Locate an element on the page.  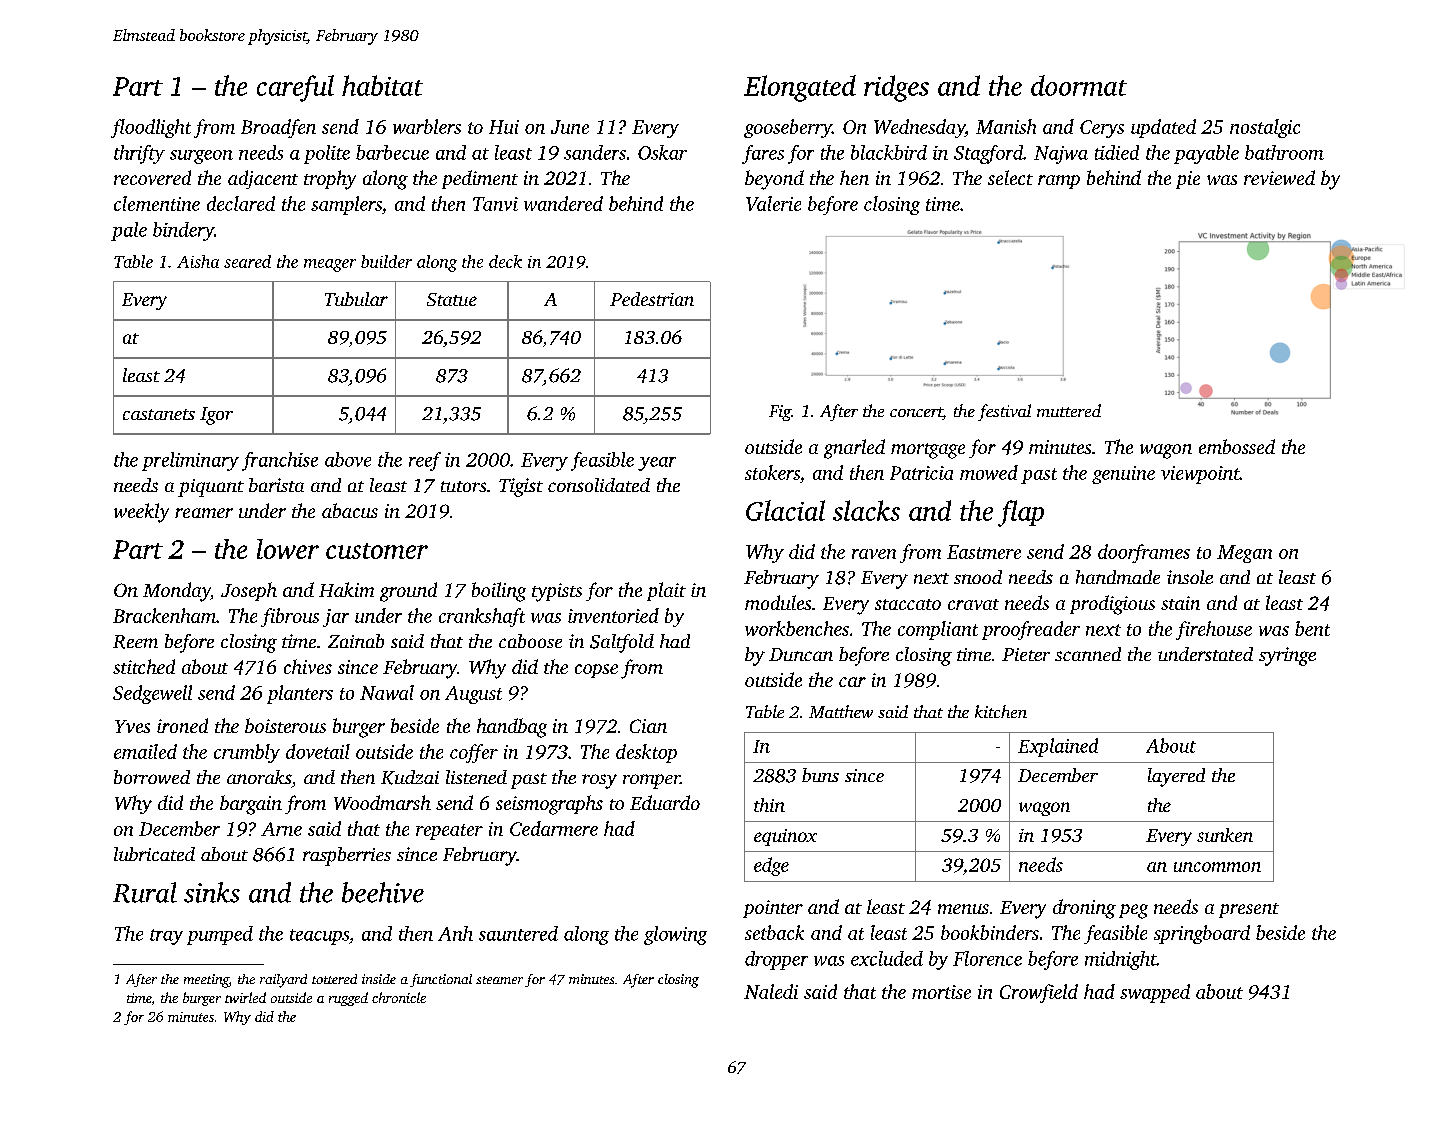
stitched is located at coordinates (144, 666).
